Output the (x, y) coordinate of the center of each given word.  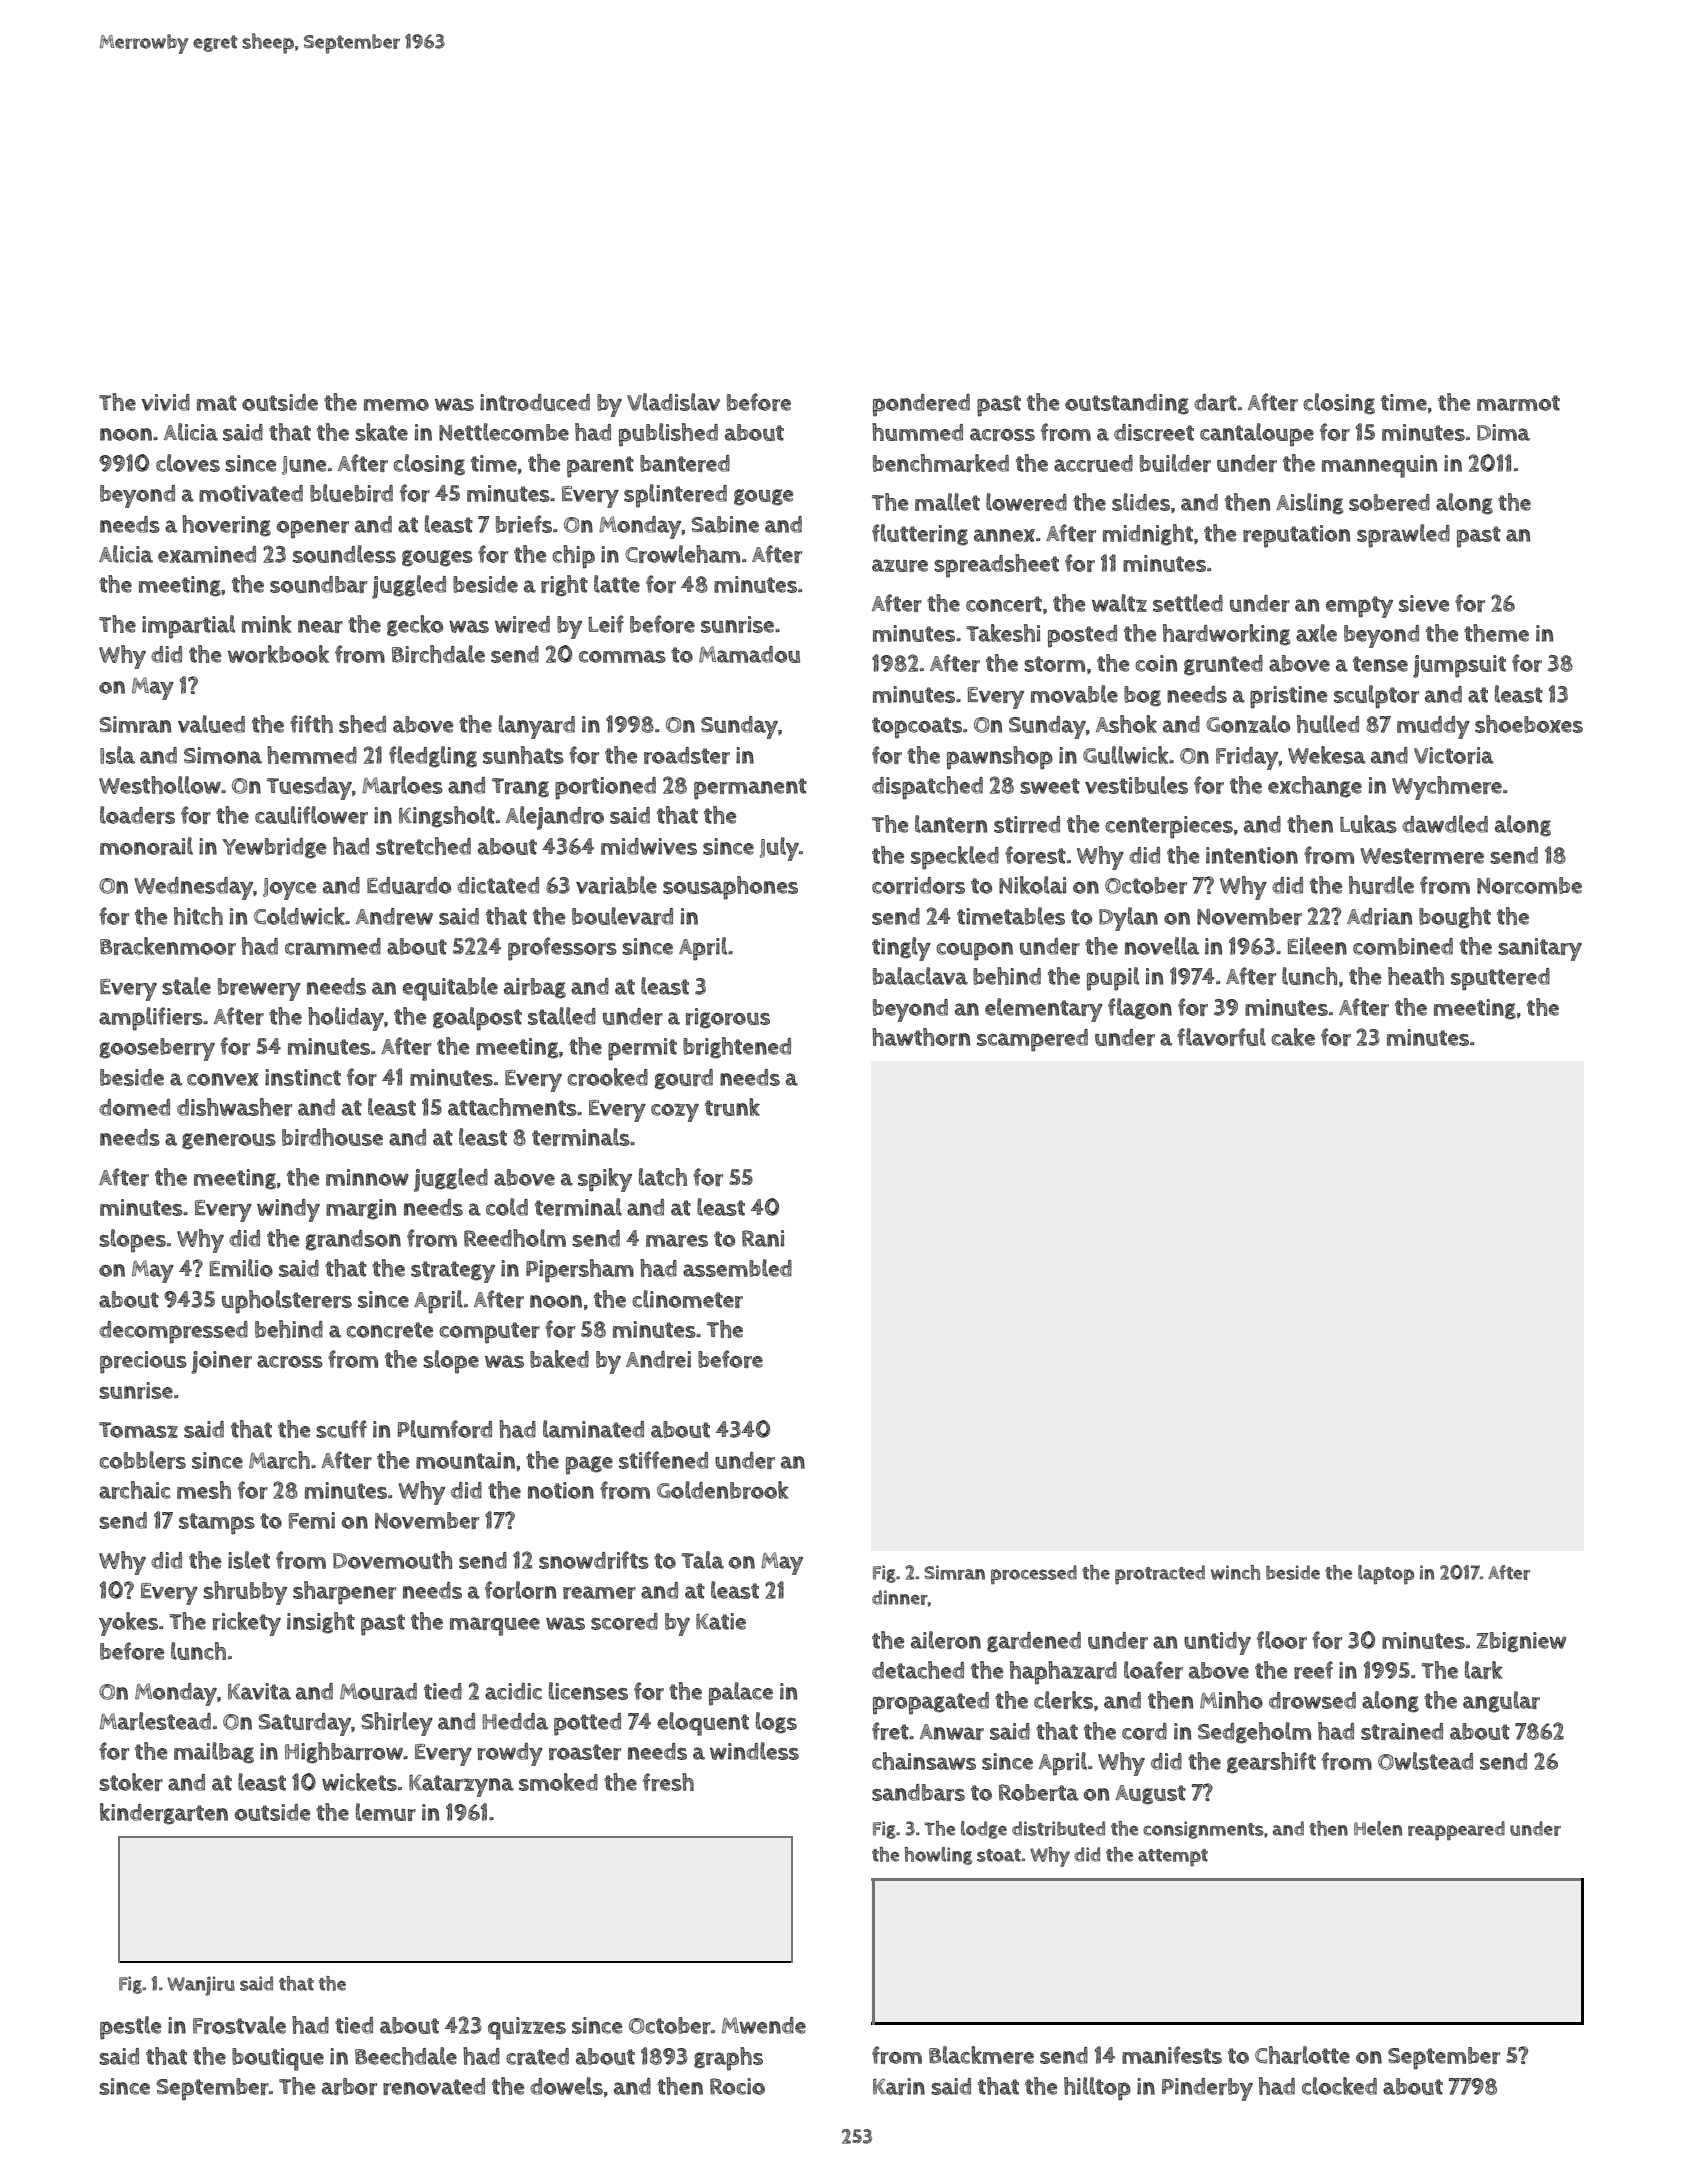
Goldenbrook (723, 1490)
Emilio (241, 1268)
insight (321, 1623)
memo (396, 405)
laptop (1386, 1575)
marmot (1518, 403)
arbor (349, 2086)
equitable (450, 989)
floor (1282, 1640)
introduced (535, 402)
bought (1455, 918)
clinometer (687, 1299)
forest (1035, 855)
